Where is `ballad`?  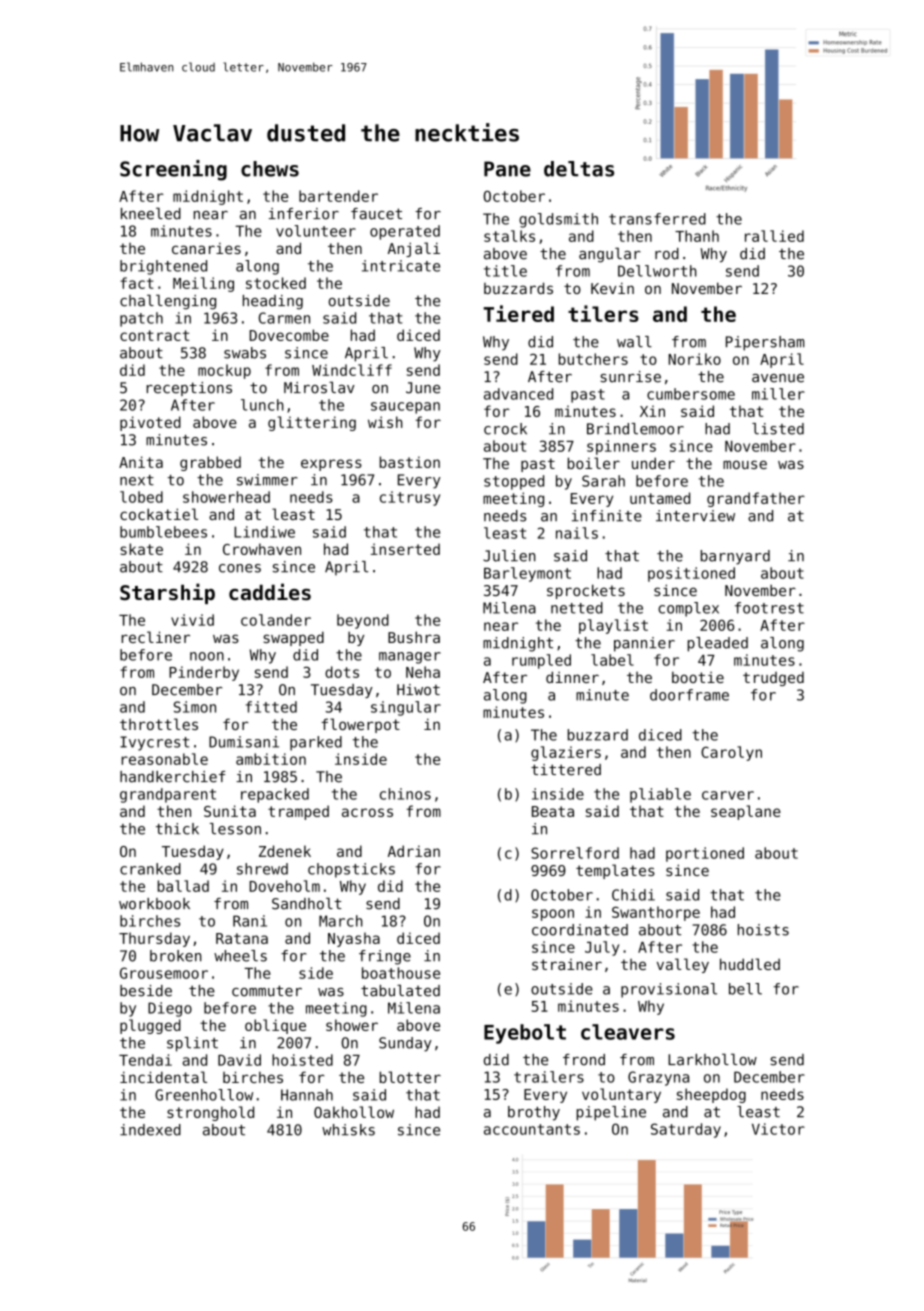
ballad is located at coordinates (183, 886).
